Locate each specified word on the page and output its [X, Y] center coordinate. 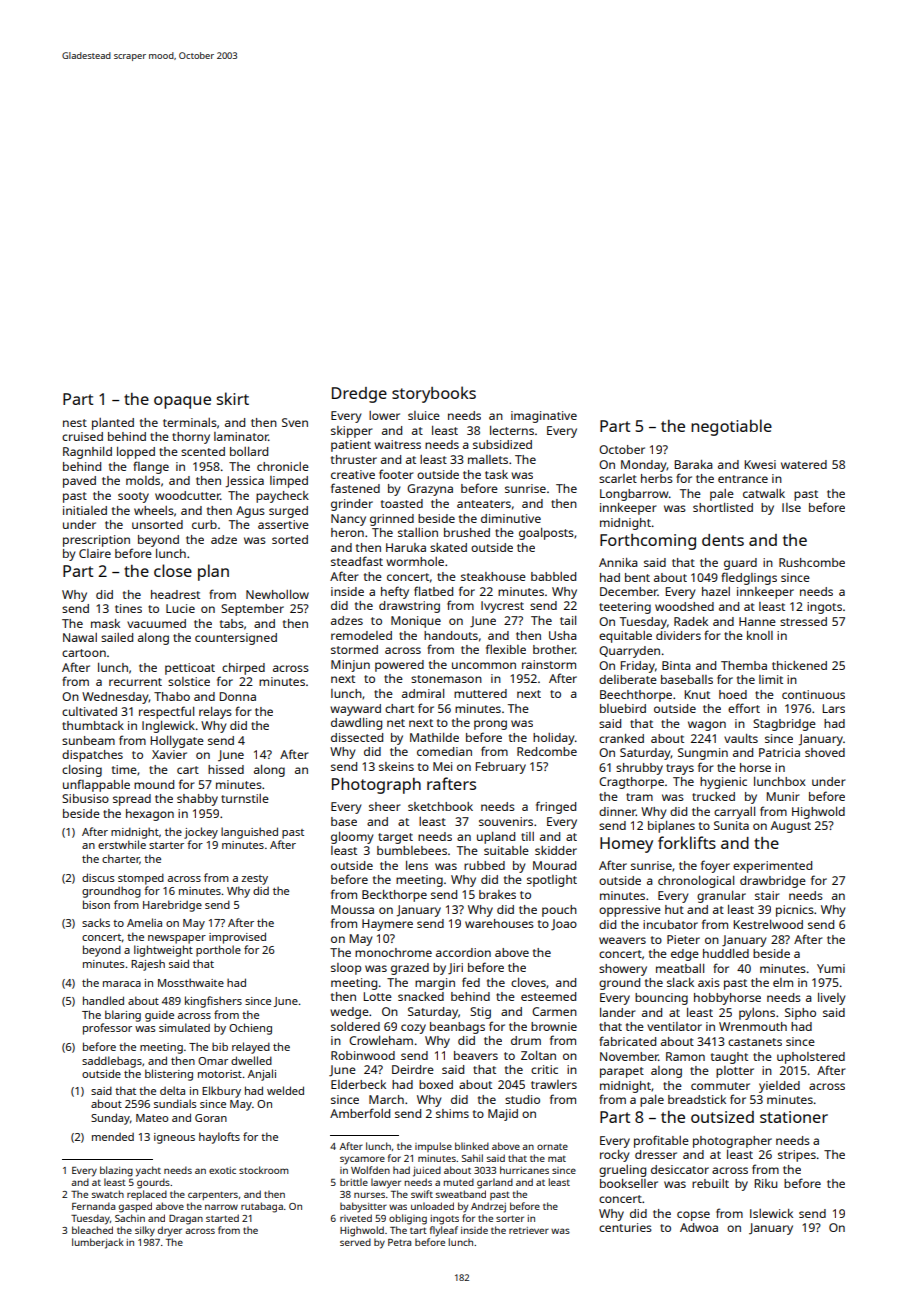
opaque [182, 402]
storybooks [434, 394]
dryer [170, 1231]
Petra [399, 1242]
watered [804, 464]
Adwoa [699, 1227]
